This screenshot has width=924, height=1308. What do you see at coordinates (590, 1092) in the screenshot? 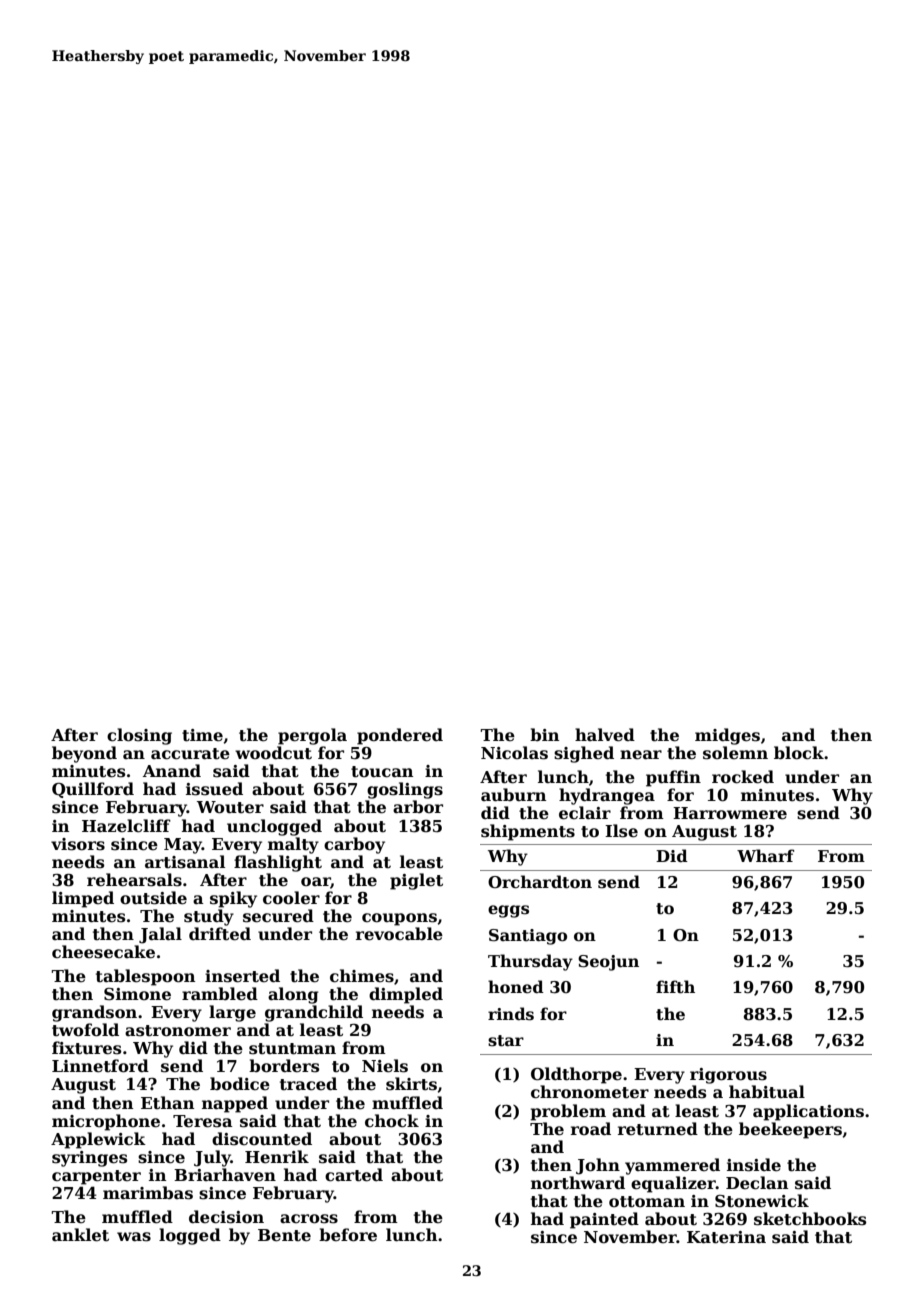
I see `chronometer` at bounding box center [590, 1092].
